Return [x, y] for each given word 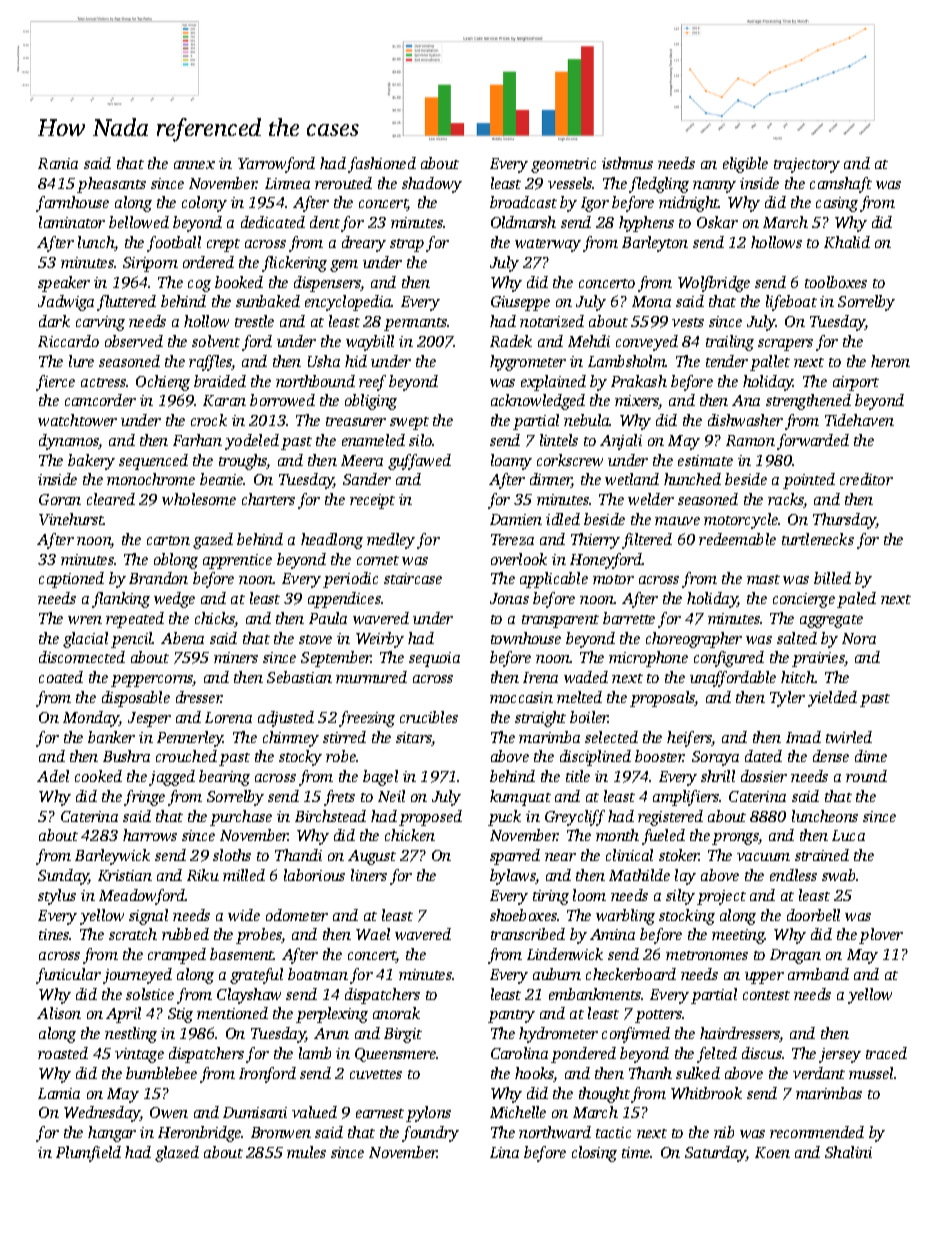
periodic [350, 580]
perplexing [332, 1015]
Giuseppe [520, 303]
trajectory [807, 165]
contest [766, 995]
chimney [291, 739]
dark [54, 321]
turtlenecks [818, 539]
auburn [557, 974]
